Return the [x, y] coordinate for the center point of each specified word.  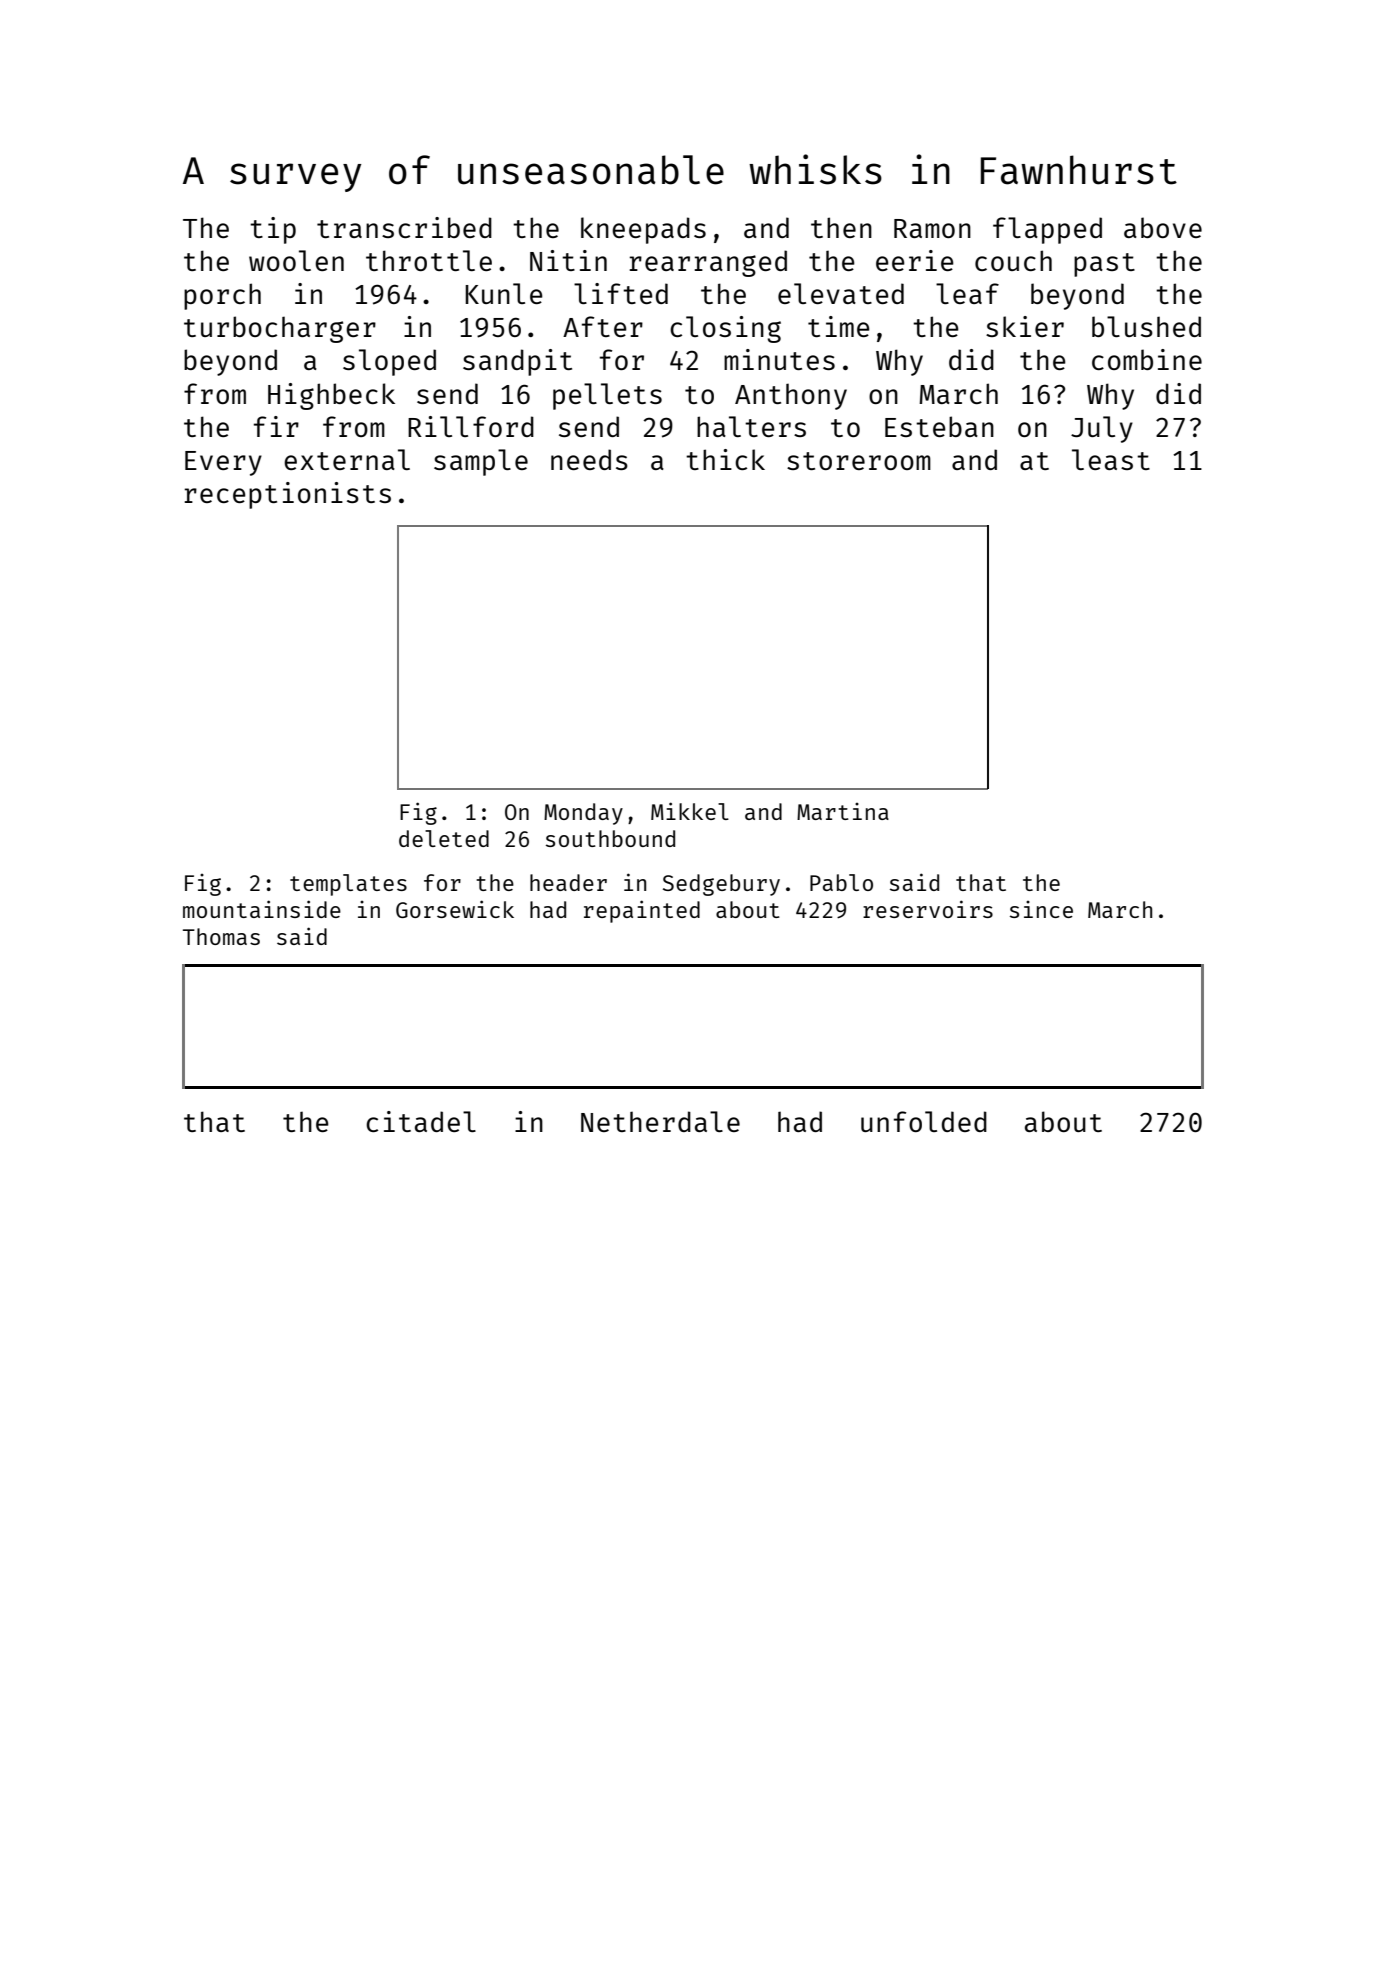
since [1041, 909]
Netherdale [660, 1121]
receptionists [287, 495]
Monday [583, 814]
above [1163, 227]
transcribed [404, 227]
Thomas [221, 936]
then [841, 227]
